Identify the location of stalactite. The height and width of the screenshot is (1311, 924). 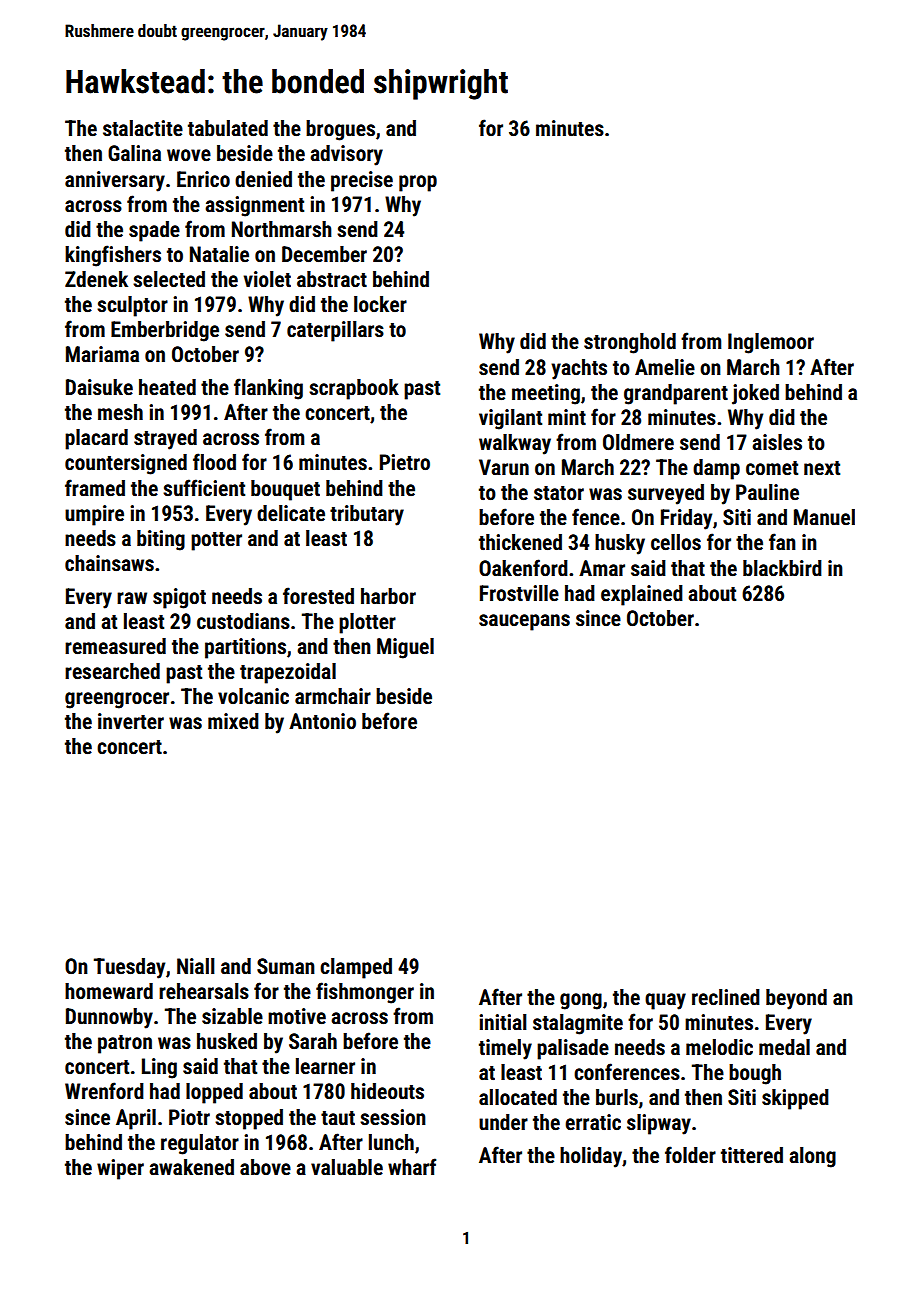
(143, 128).
